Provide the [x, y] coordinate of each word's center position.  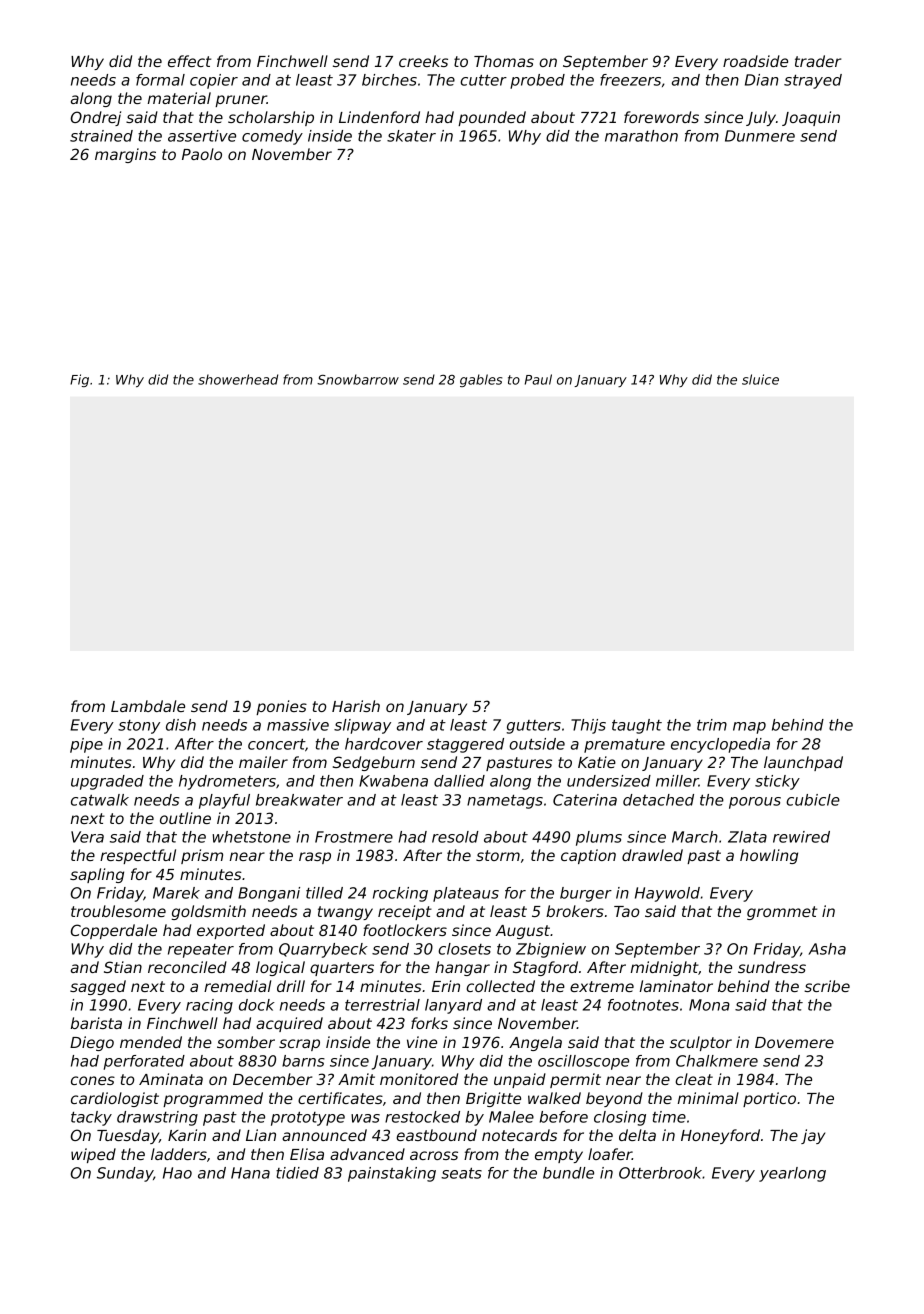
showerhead [238, 379]
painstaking [392, 1174]
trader [818, 61]
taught [637, 726]
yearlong [792, 1174]
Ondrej [96, 118]
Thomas [504, 61]
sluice [760, 379]
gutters [534, 727]
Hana [250, 1173]
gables [481, 380]
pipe [86, 745]
